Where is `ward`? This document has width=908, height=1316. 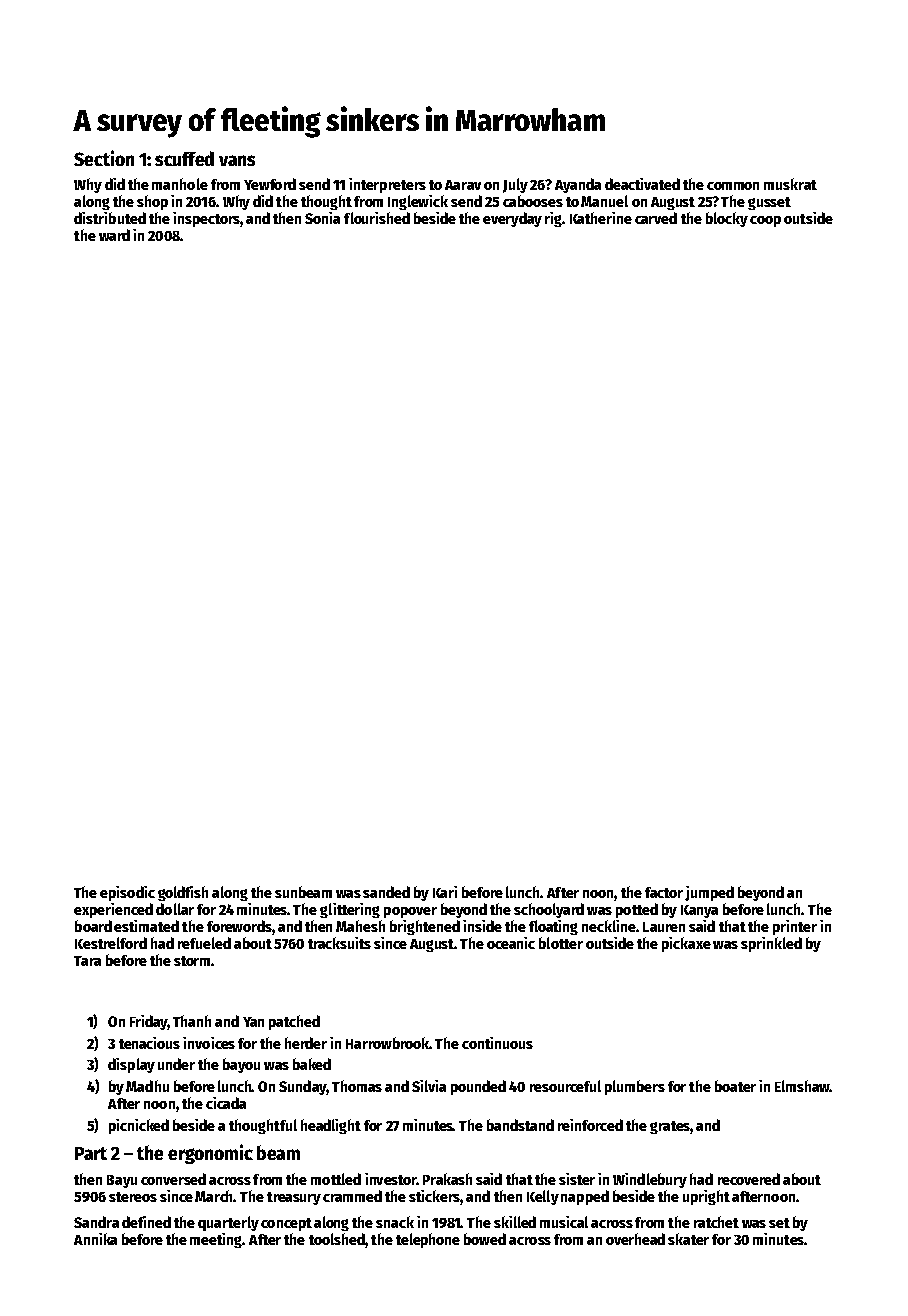 ward is located at coordinates (114, 235).
